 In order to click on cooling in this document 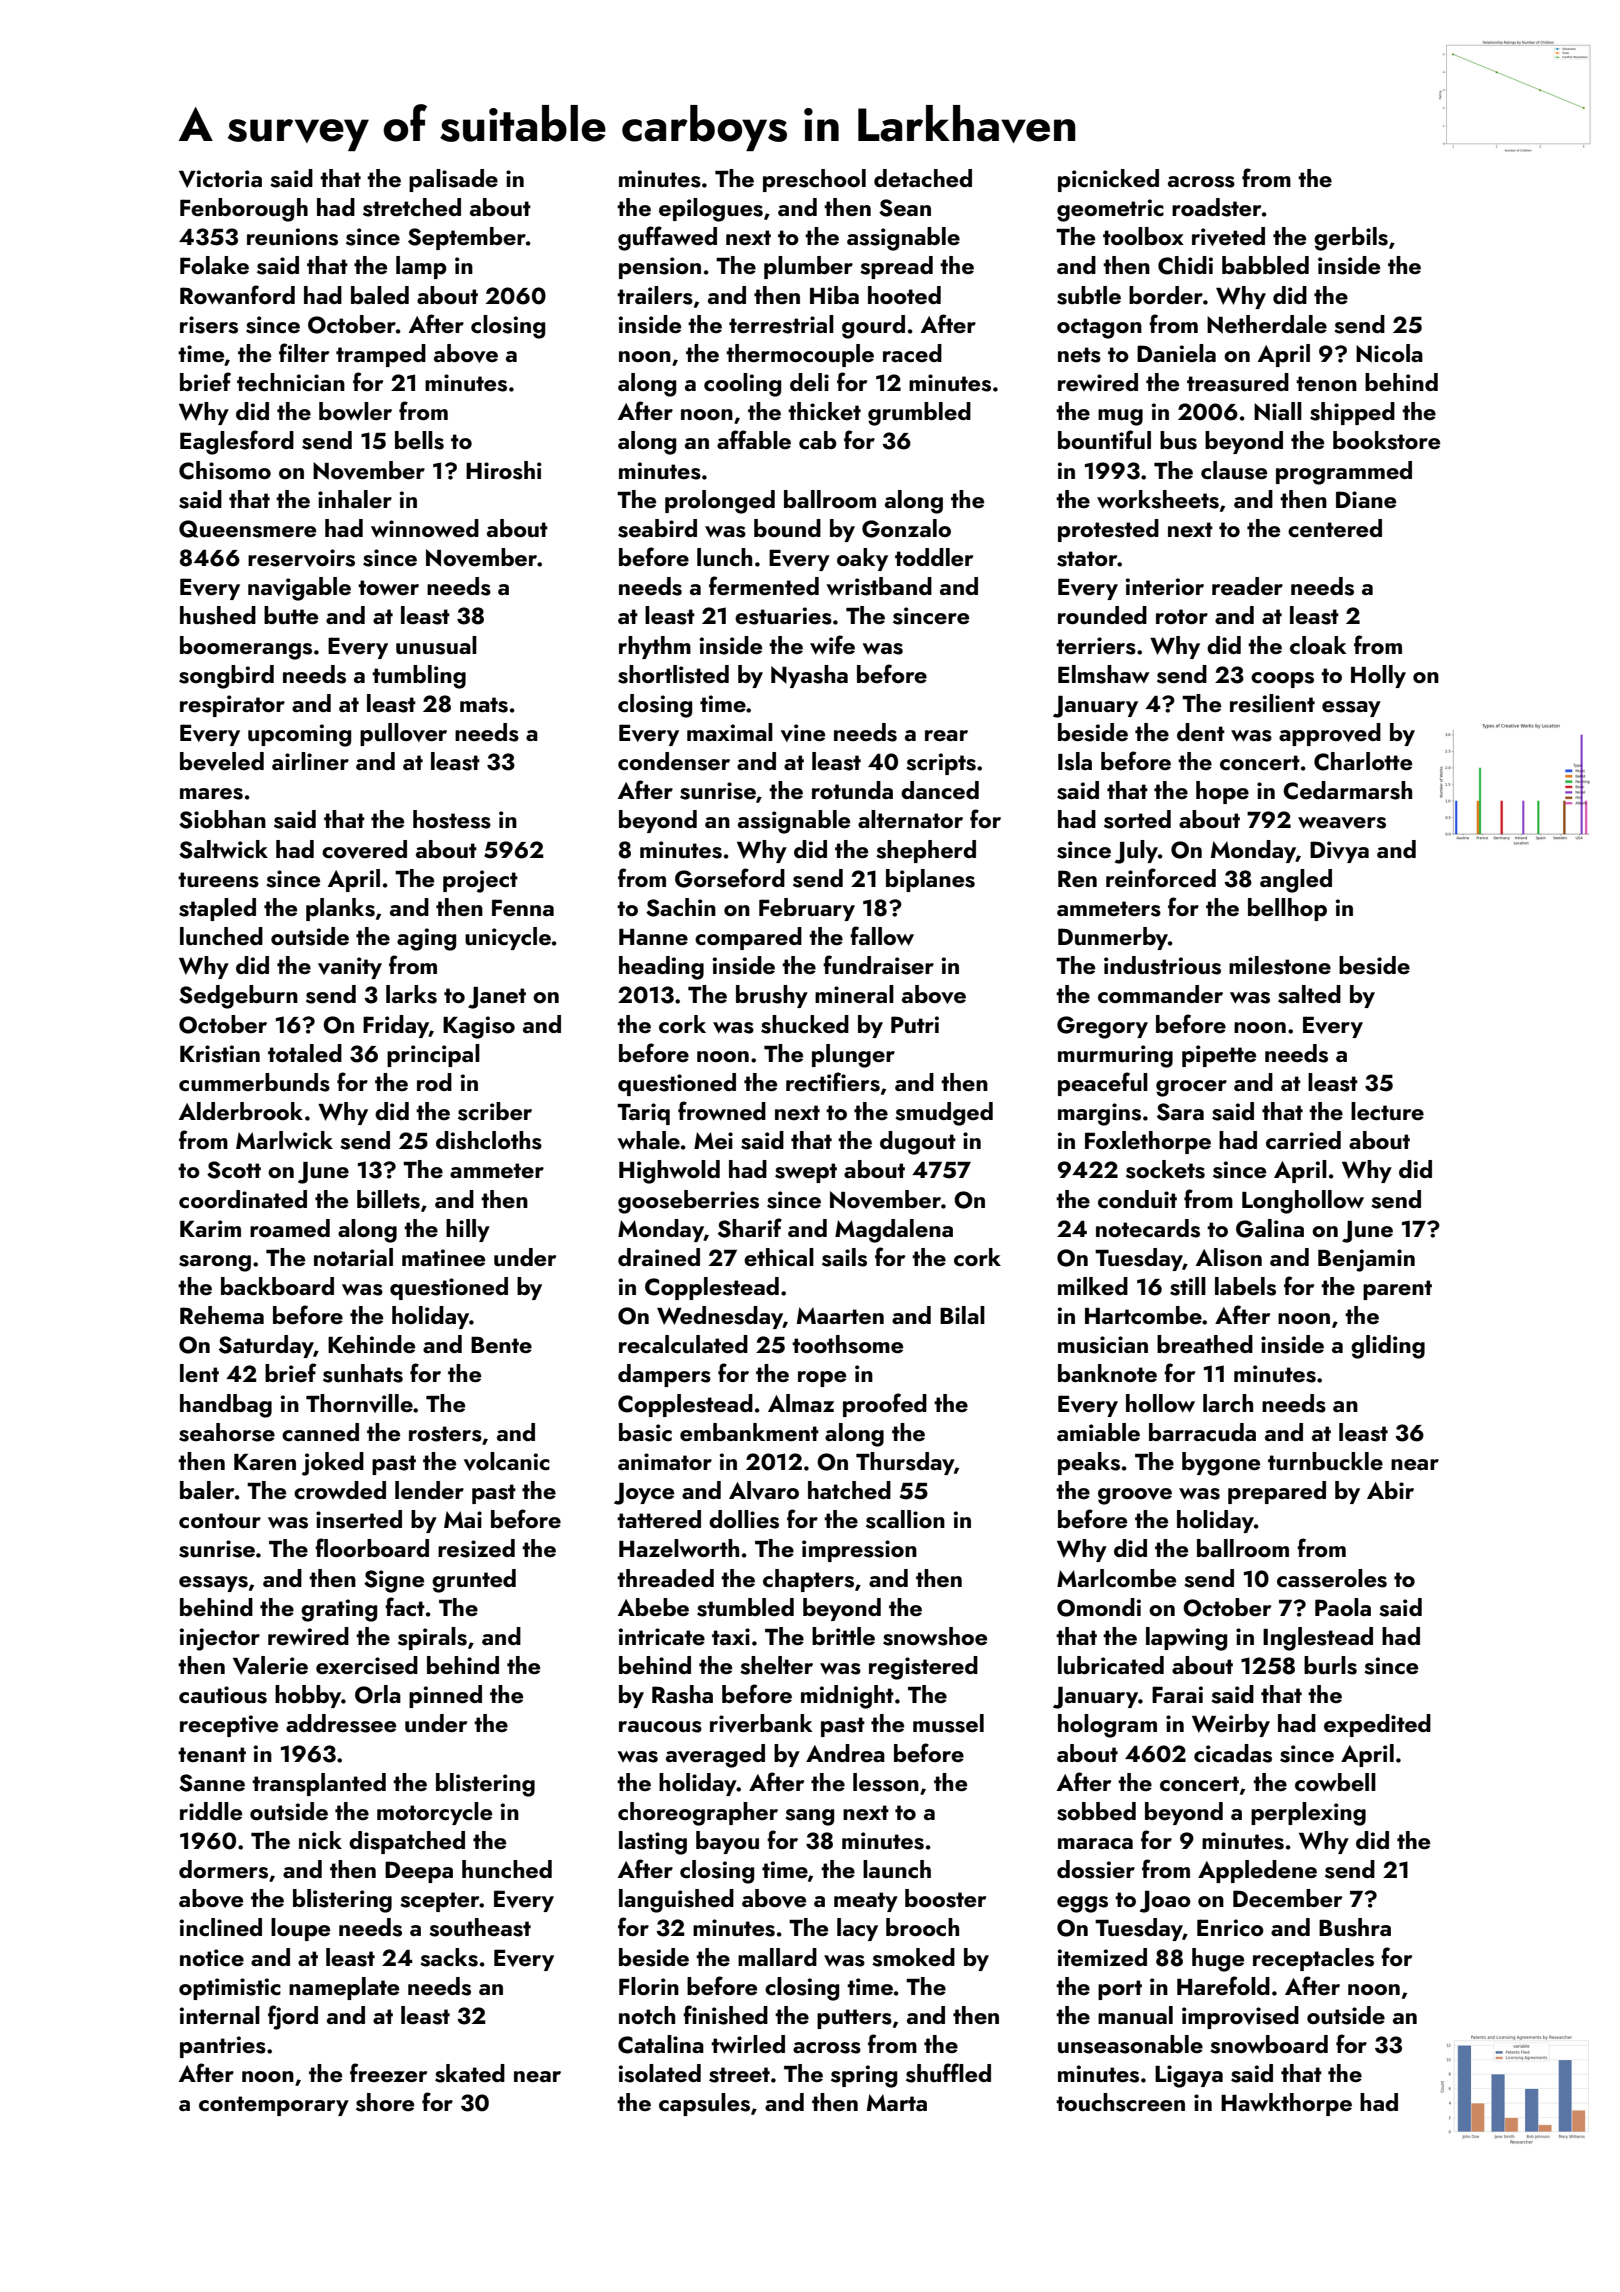, I will do `click(742, 385)`.
